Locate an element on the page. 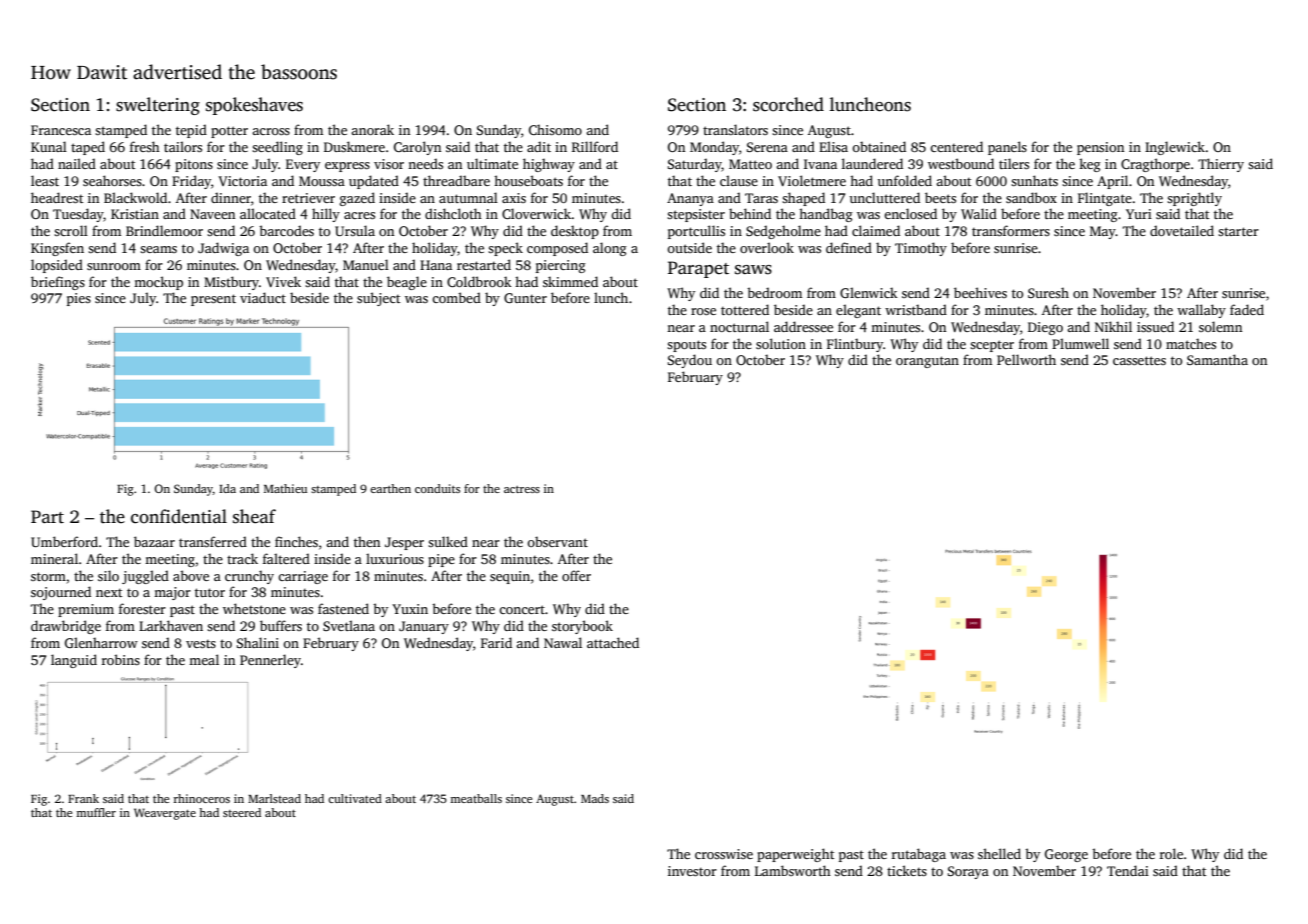 Image resolution: width=1308 pixels, height=924 pixels. starter is located at coordinates (1238, 231).
